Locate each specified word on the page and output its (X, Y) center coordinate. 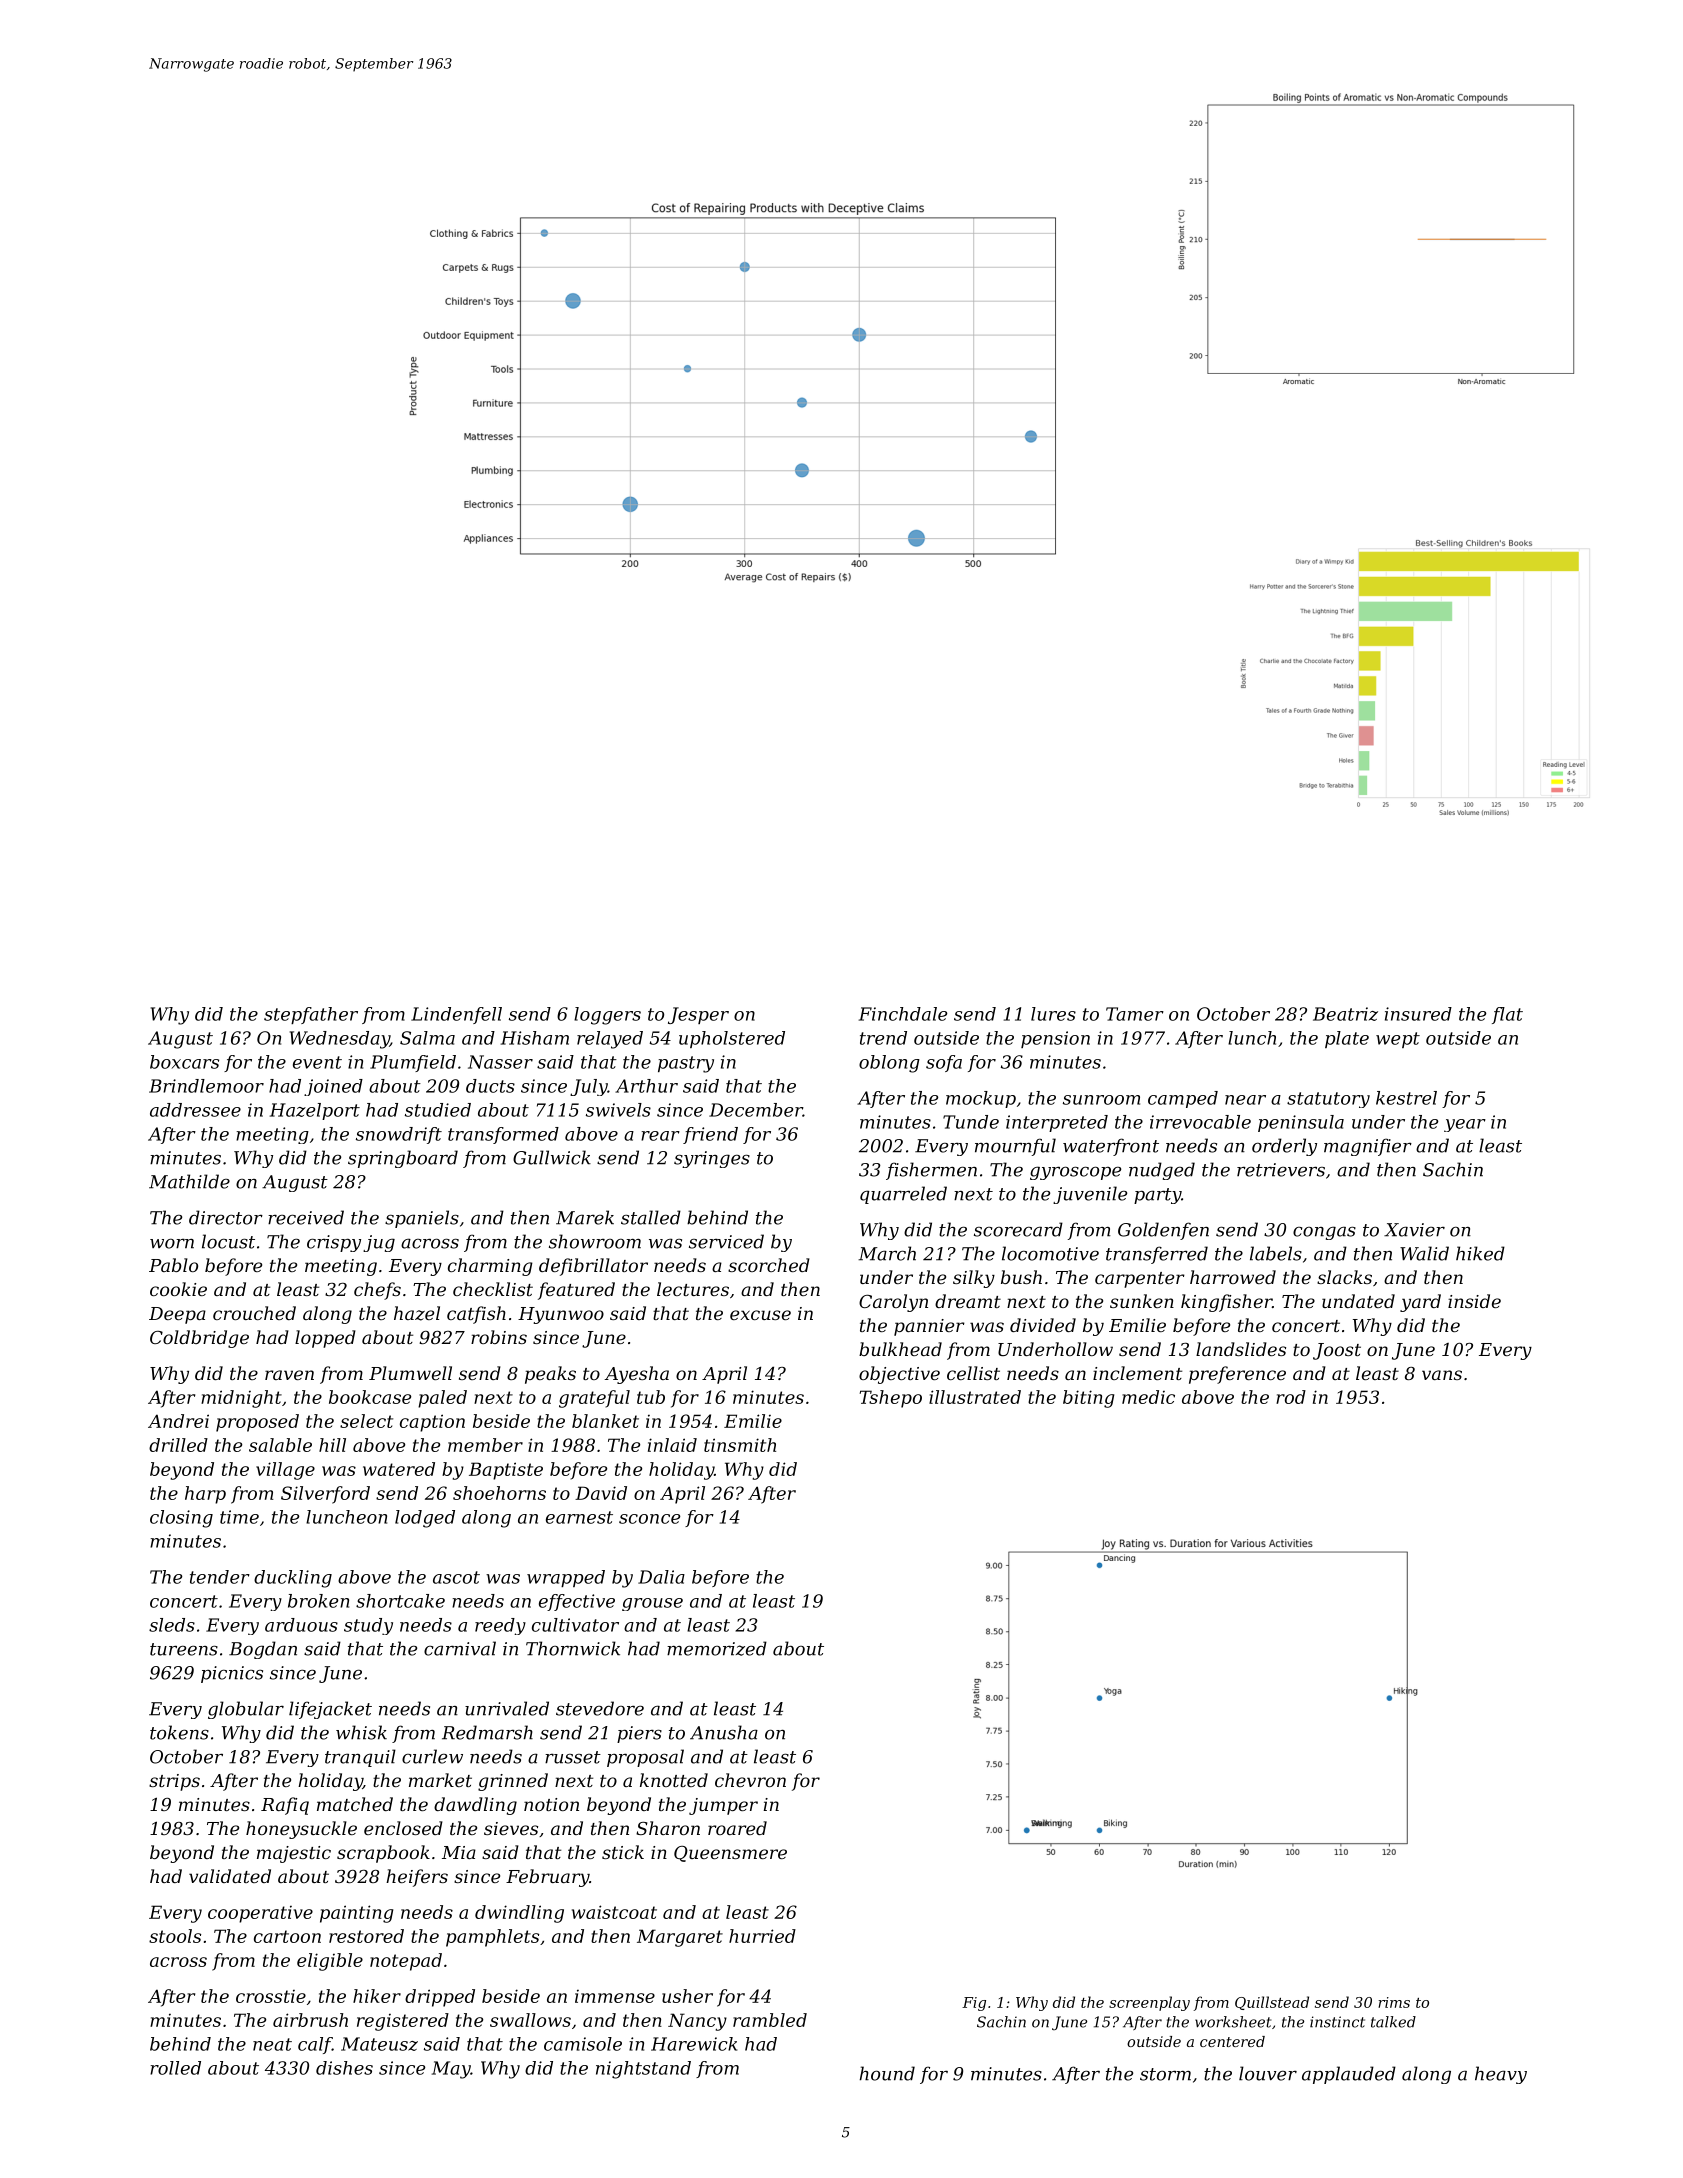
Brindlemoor (206, 1086)
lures (1053, 1014)
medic (1148, 1397)
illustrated (975, 1397)
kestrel (1406, 1098)
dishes (344, 2068)
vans (1442, 1375)
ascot (456, 1577)
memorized (717, 1648)
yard (1420, 1303)
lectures (693, 1289)
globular (246, 1710)
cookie (178, 1289)
